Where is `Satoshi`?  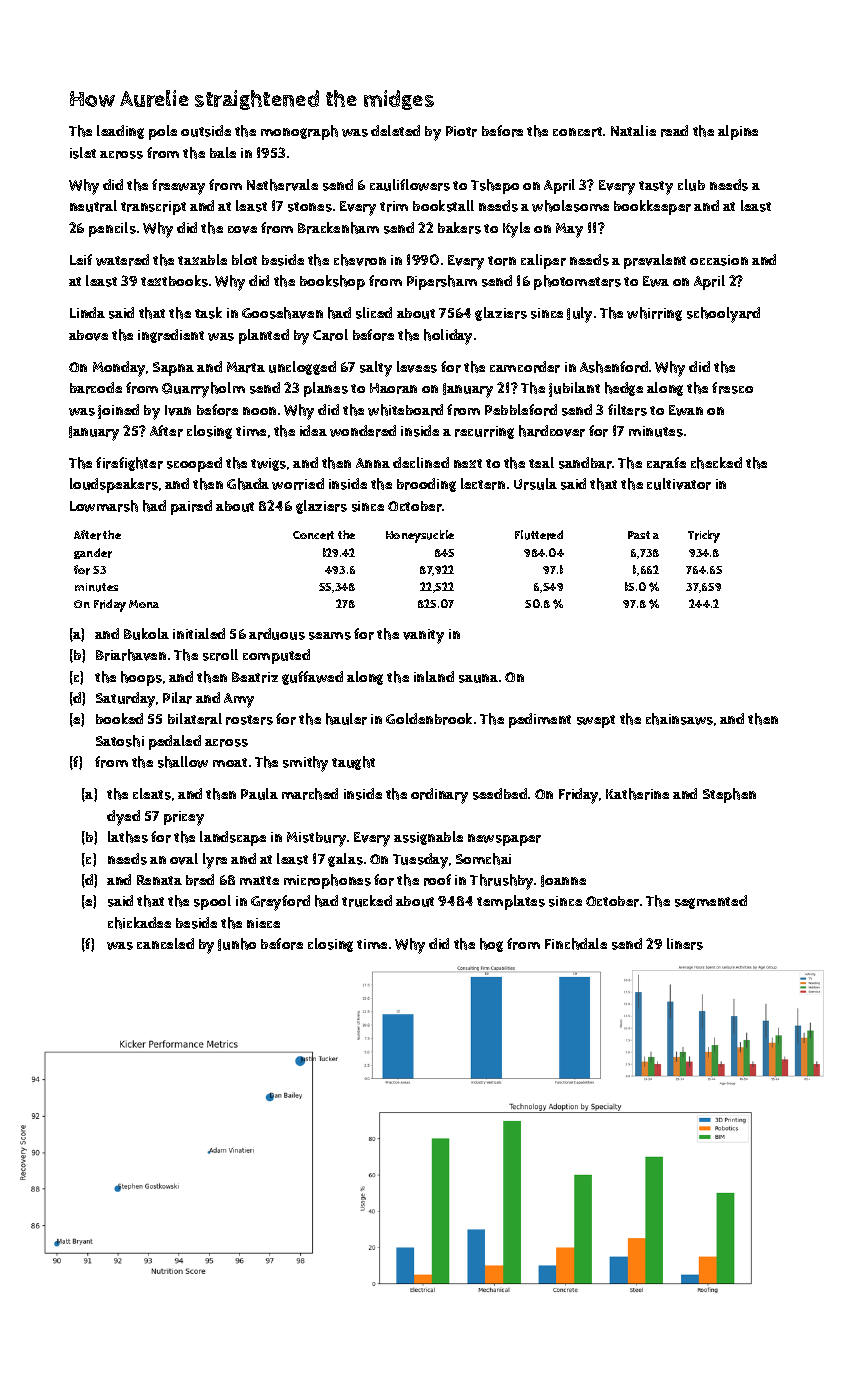 Satoshi is located at coordinates (120, 741).
